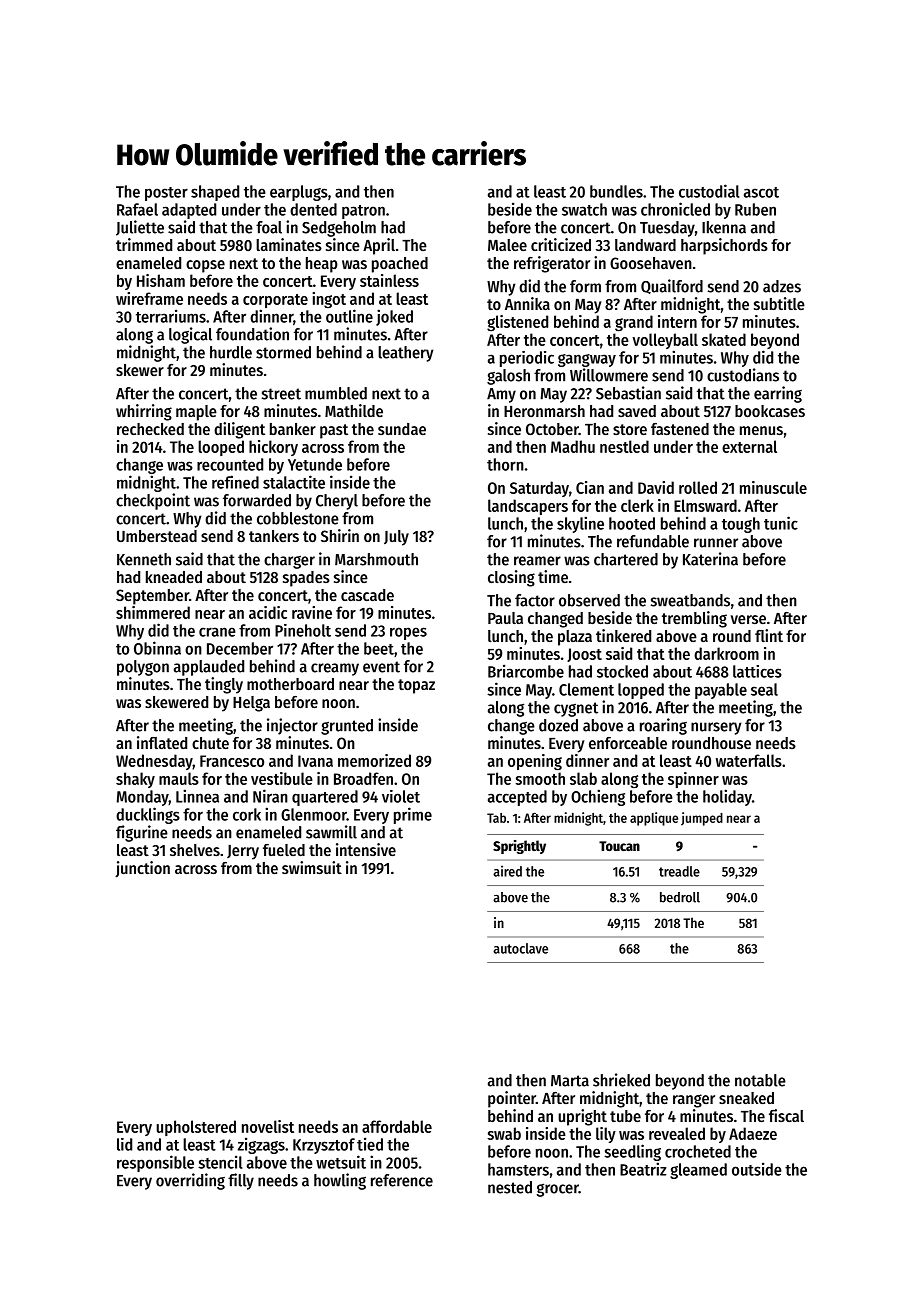 The width and height of the document is (924, 1314). Describe the element at coordinates (519, 847) in the document. I see `Sprightly` at that location.
